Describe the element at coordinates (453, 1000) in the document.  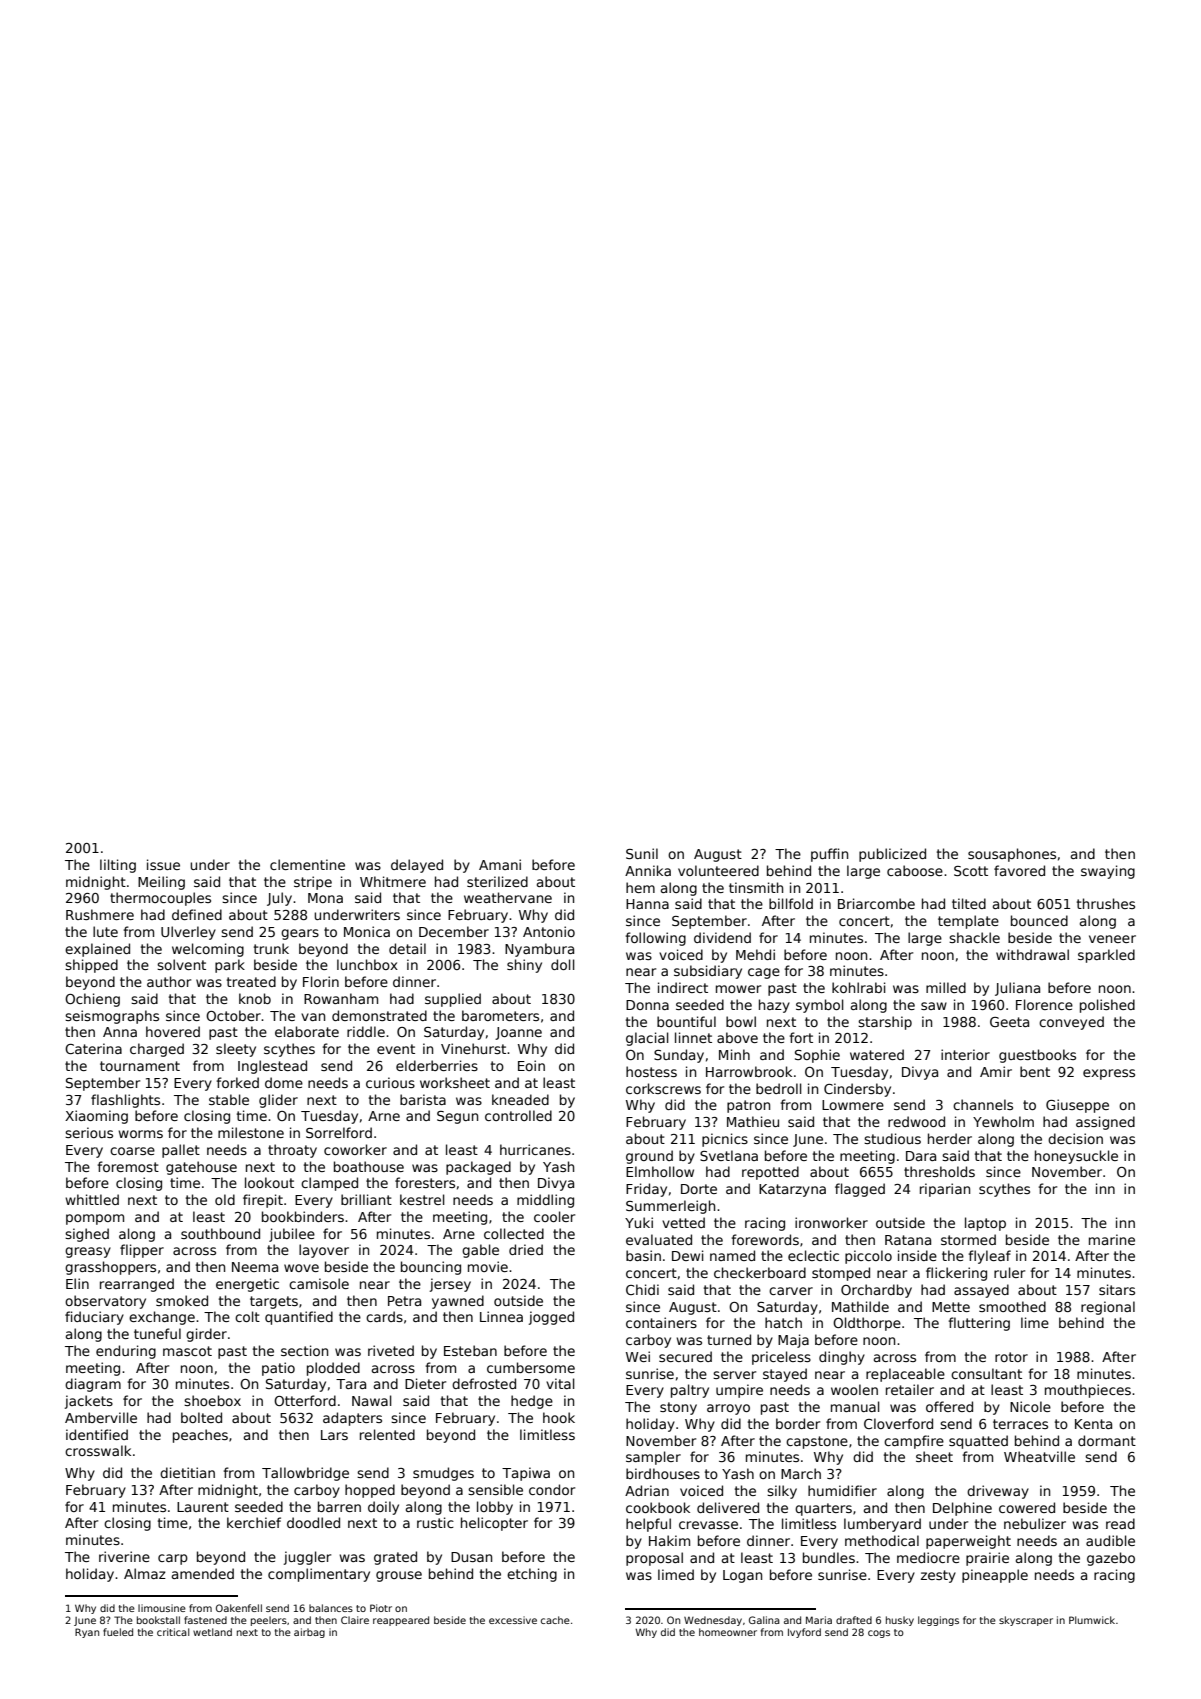
I see `supplied` at that location.
